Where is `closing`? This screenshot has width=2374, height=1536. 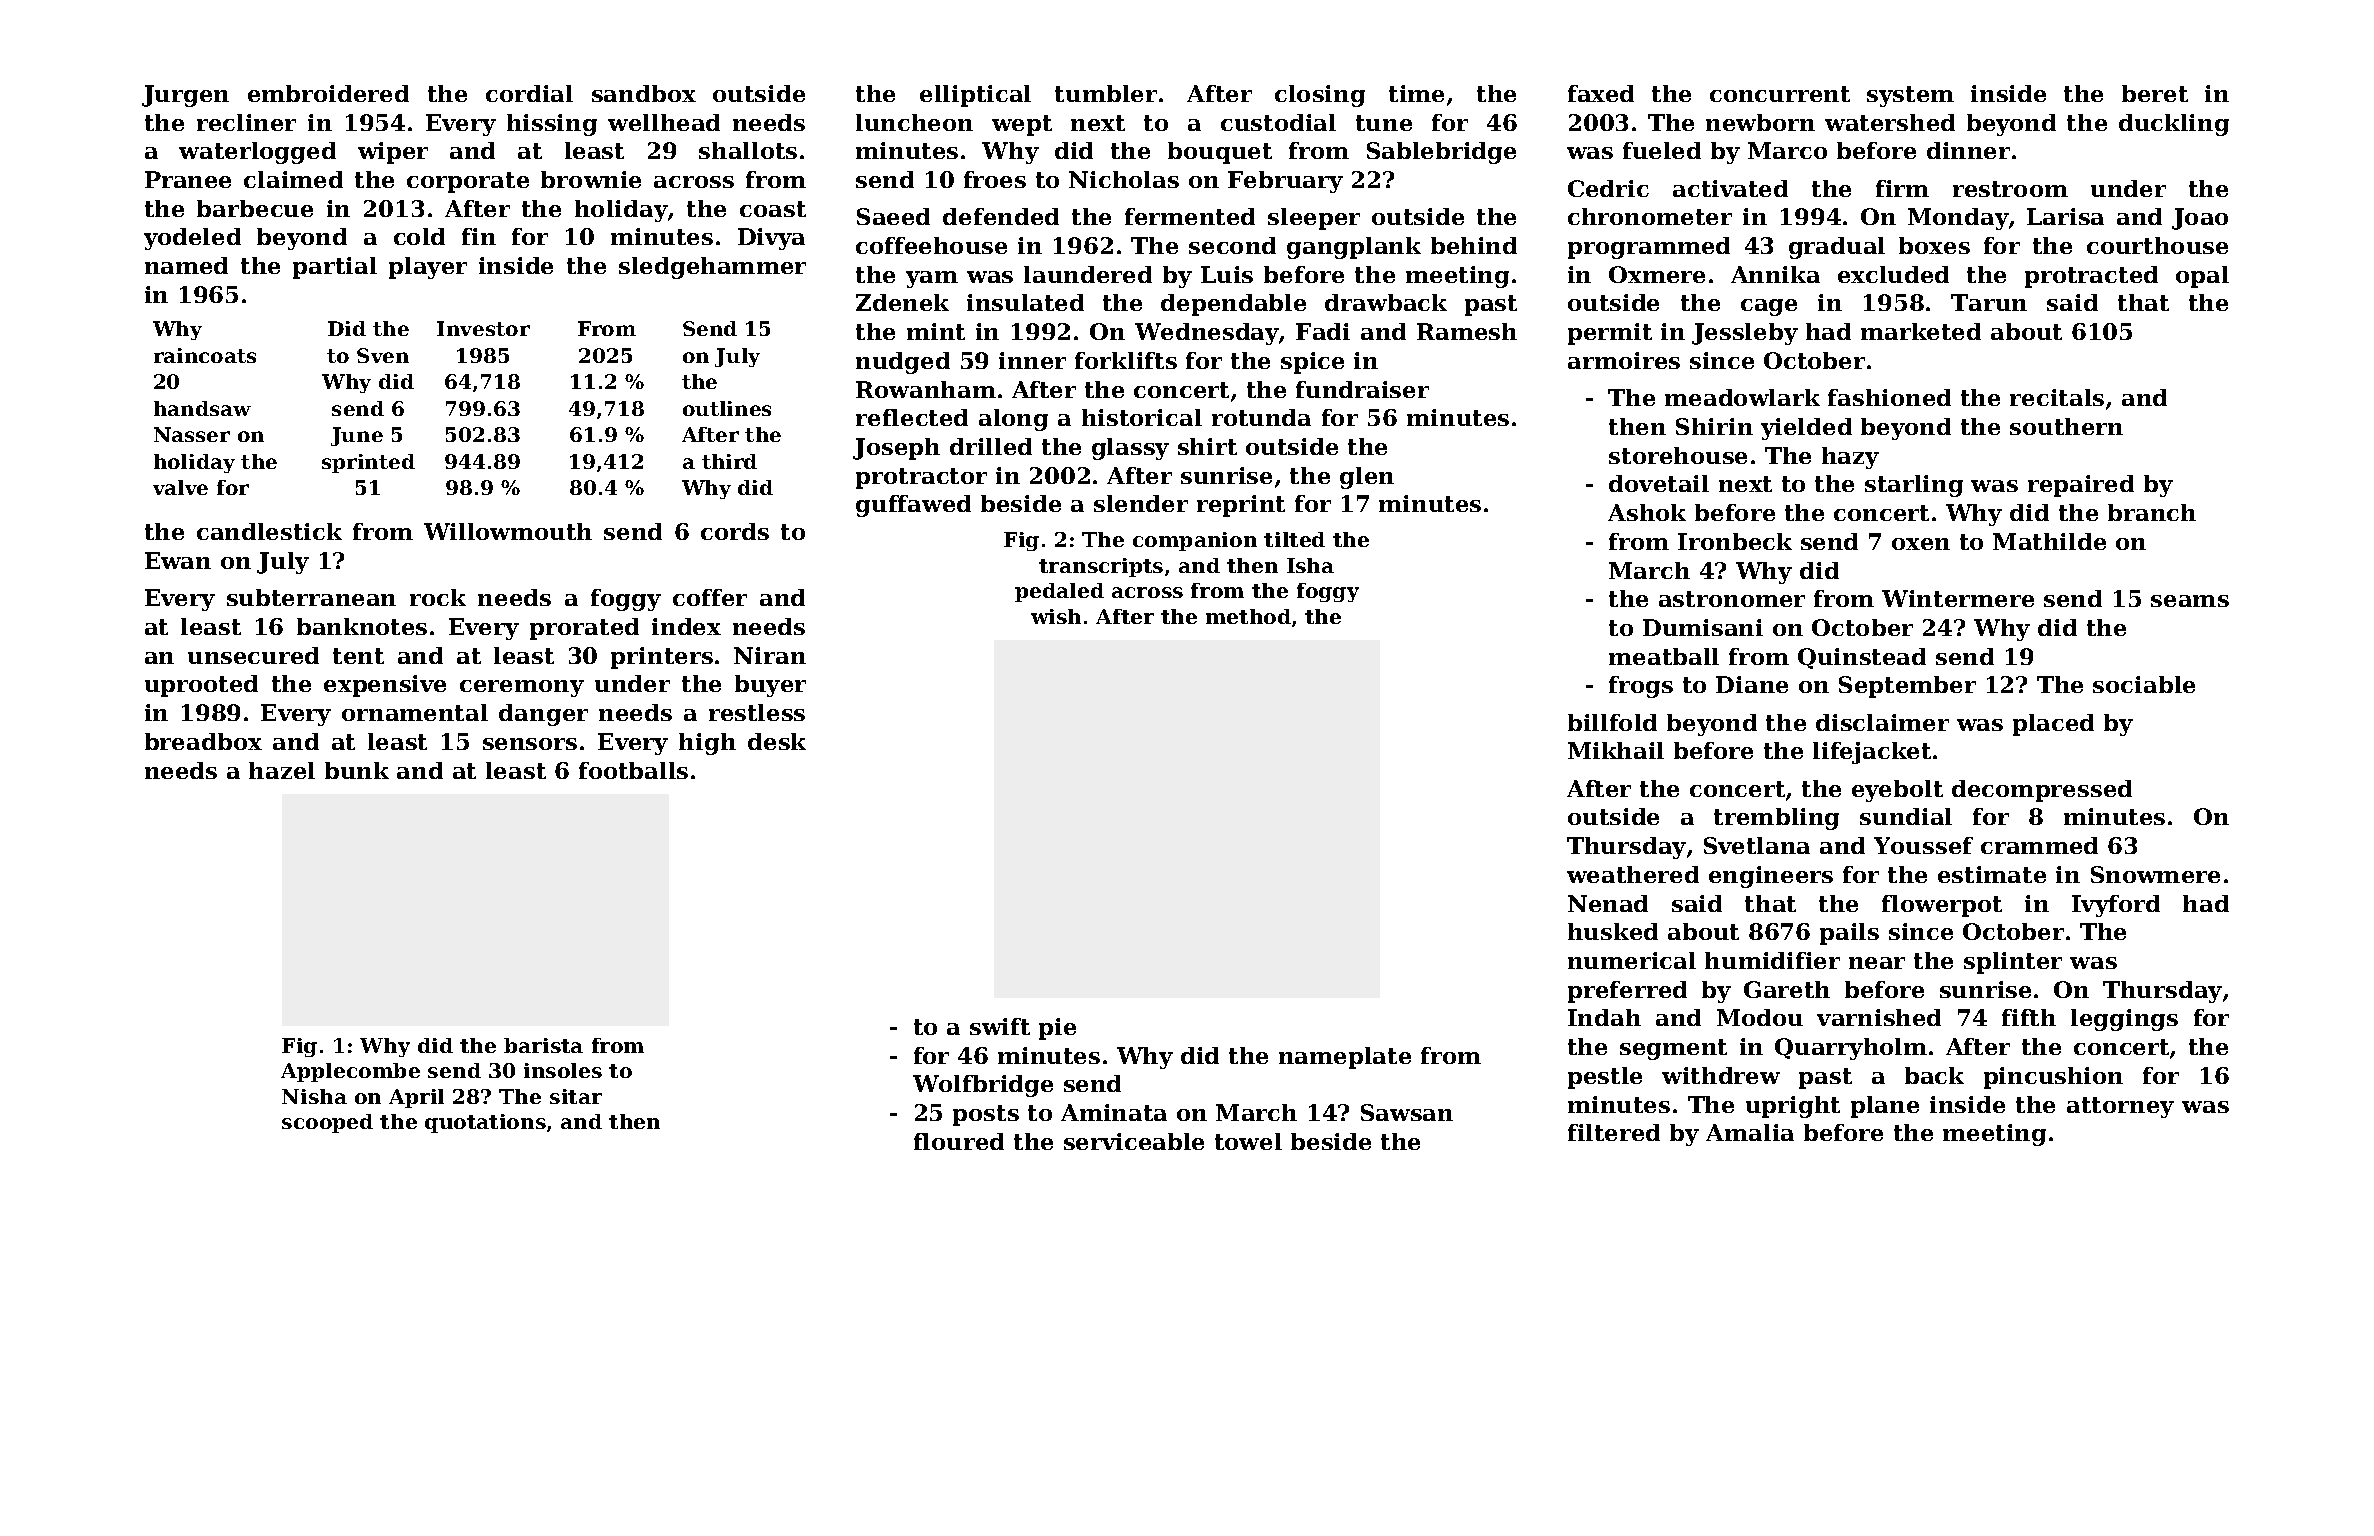 closing is located at coordinates (1320, 96).
